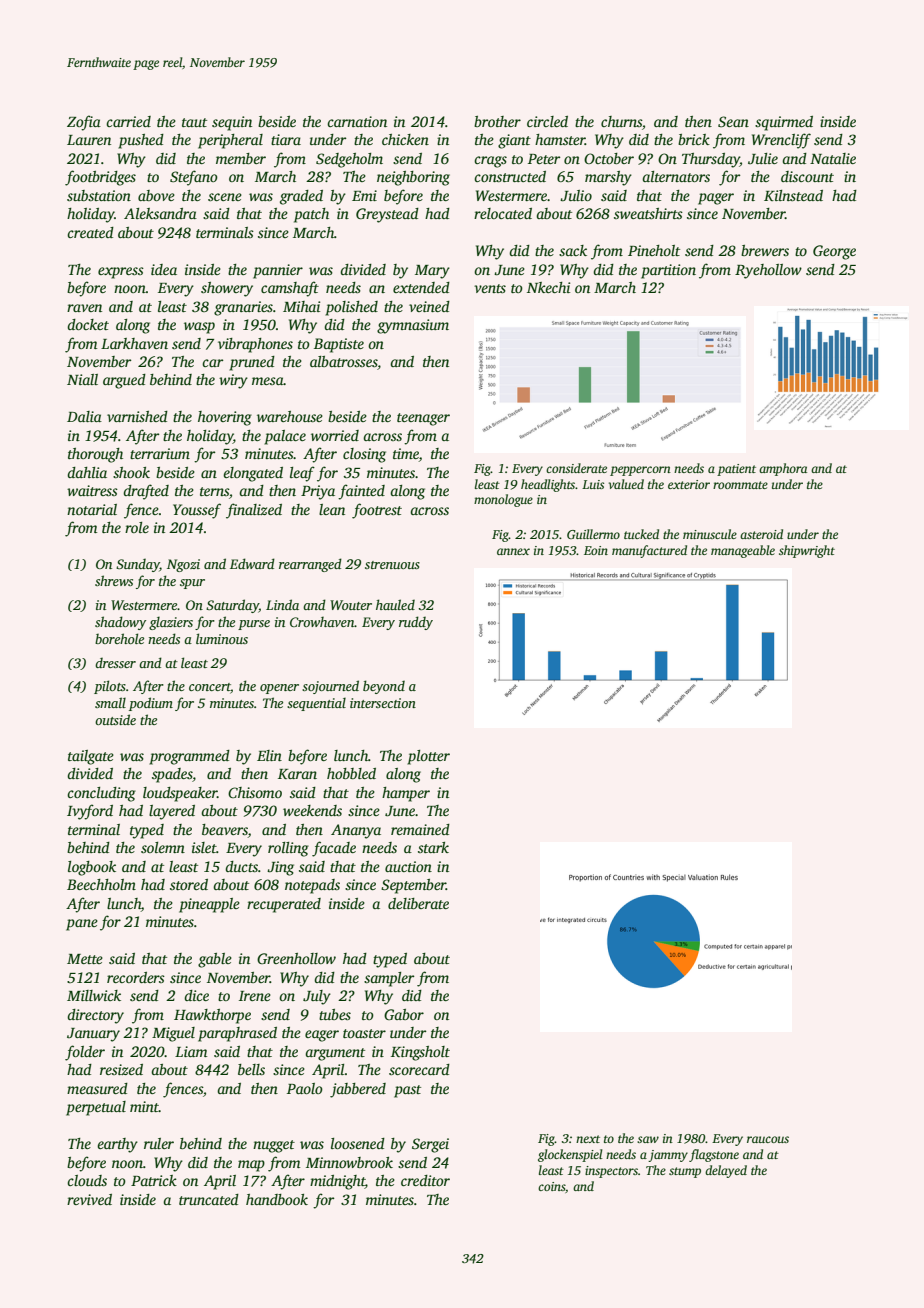  What do you see at coordinates (406, 794) in the screenshot?
I see `hamper` at bounding box center [406, 794].
